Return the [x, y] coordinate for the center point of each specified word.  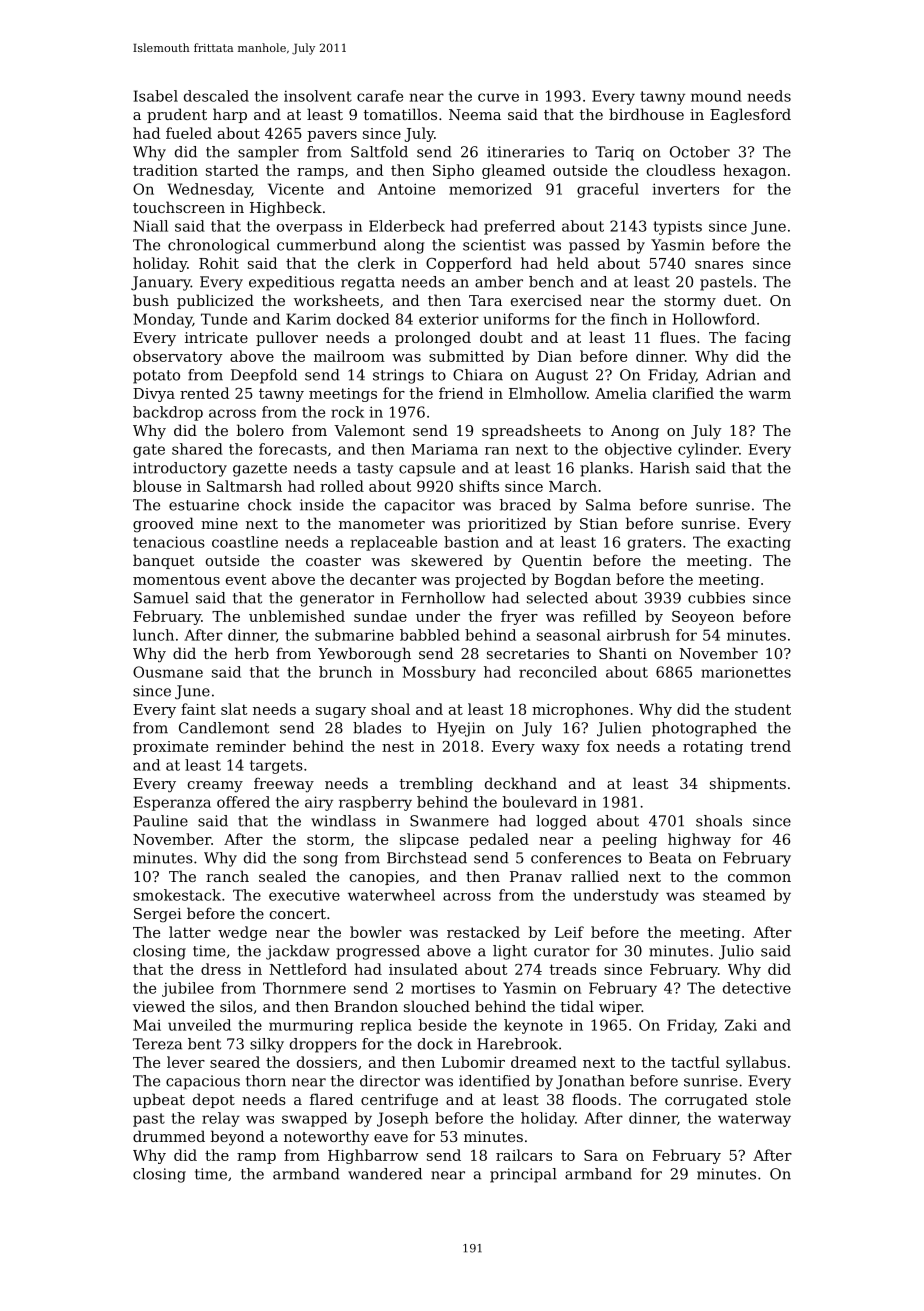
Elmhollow [548, 393]
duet [740, 300]
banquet [163, 561]
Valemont [369, 430]
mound [716, 96]
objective [638, 450]
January [161, 283]
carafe [380, 96]
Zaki [741, 1025]
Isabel [156, 96]
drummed [169, 1136]
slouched [437, 1006]
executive [304, 895]
